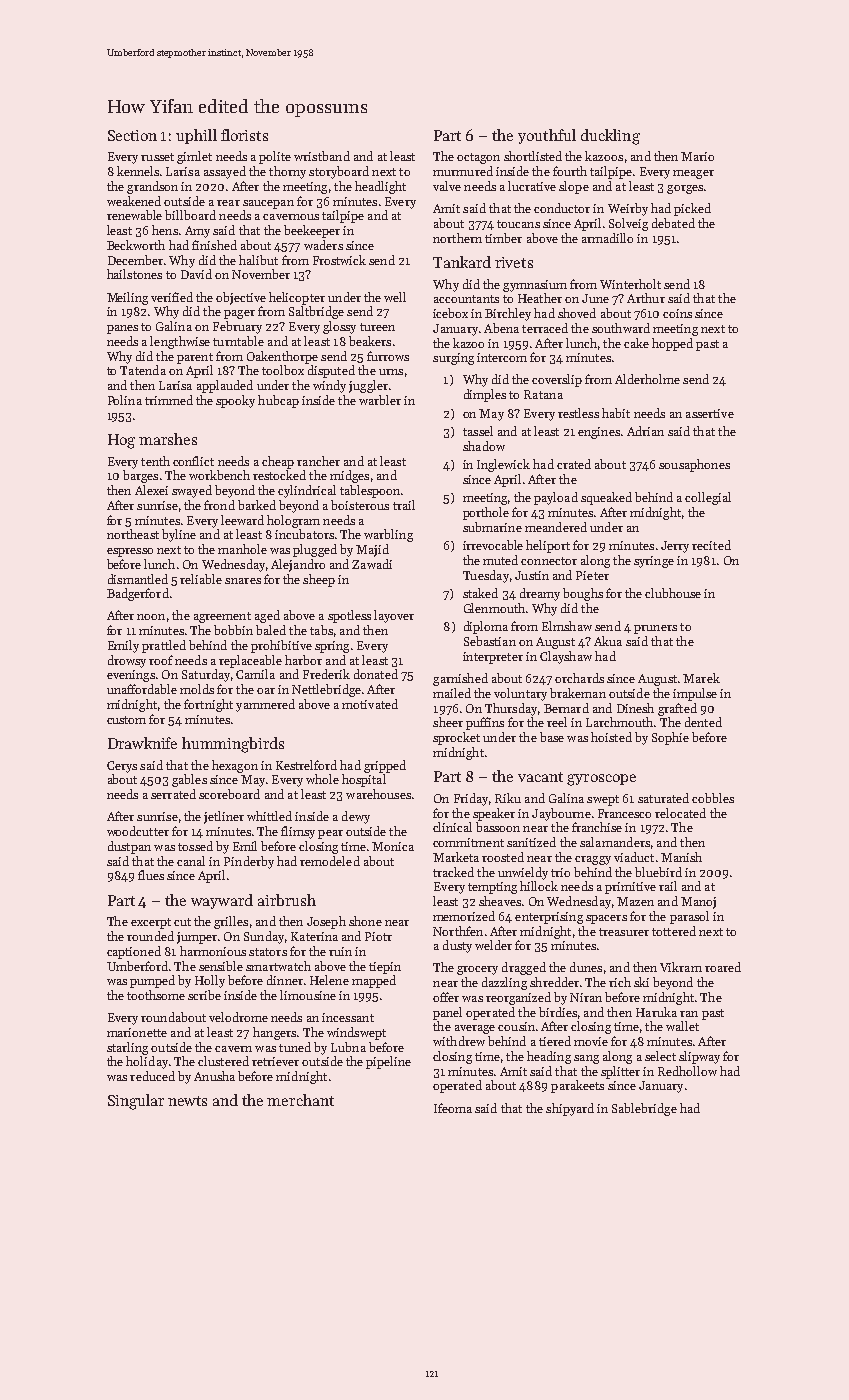 The image size is (849, 1400). What do you see at coordinates (673, 223) in the screenshot?
I see `debated` at bounding box center [673, 223].
